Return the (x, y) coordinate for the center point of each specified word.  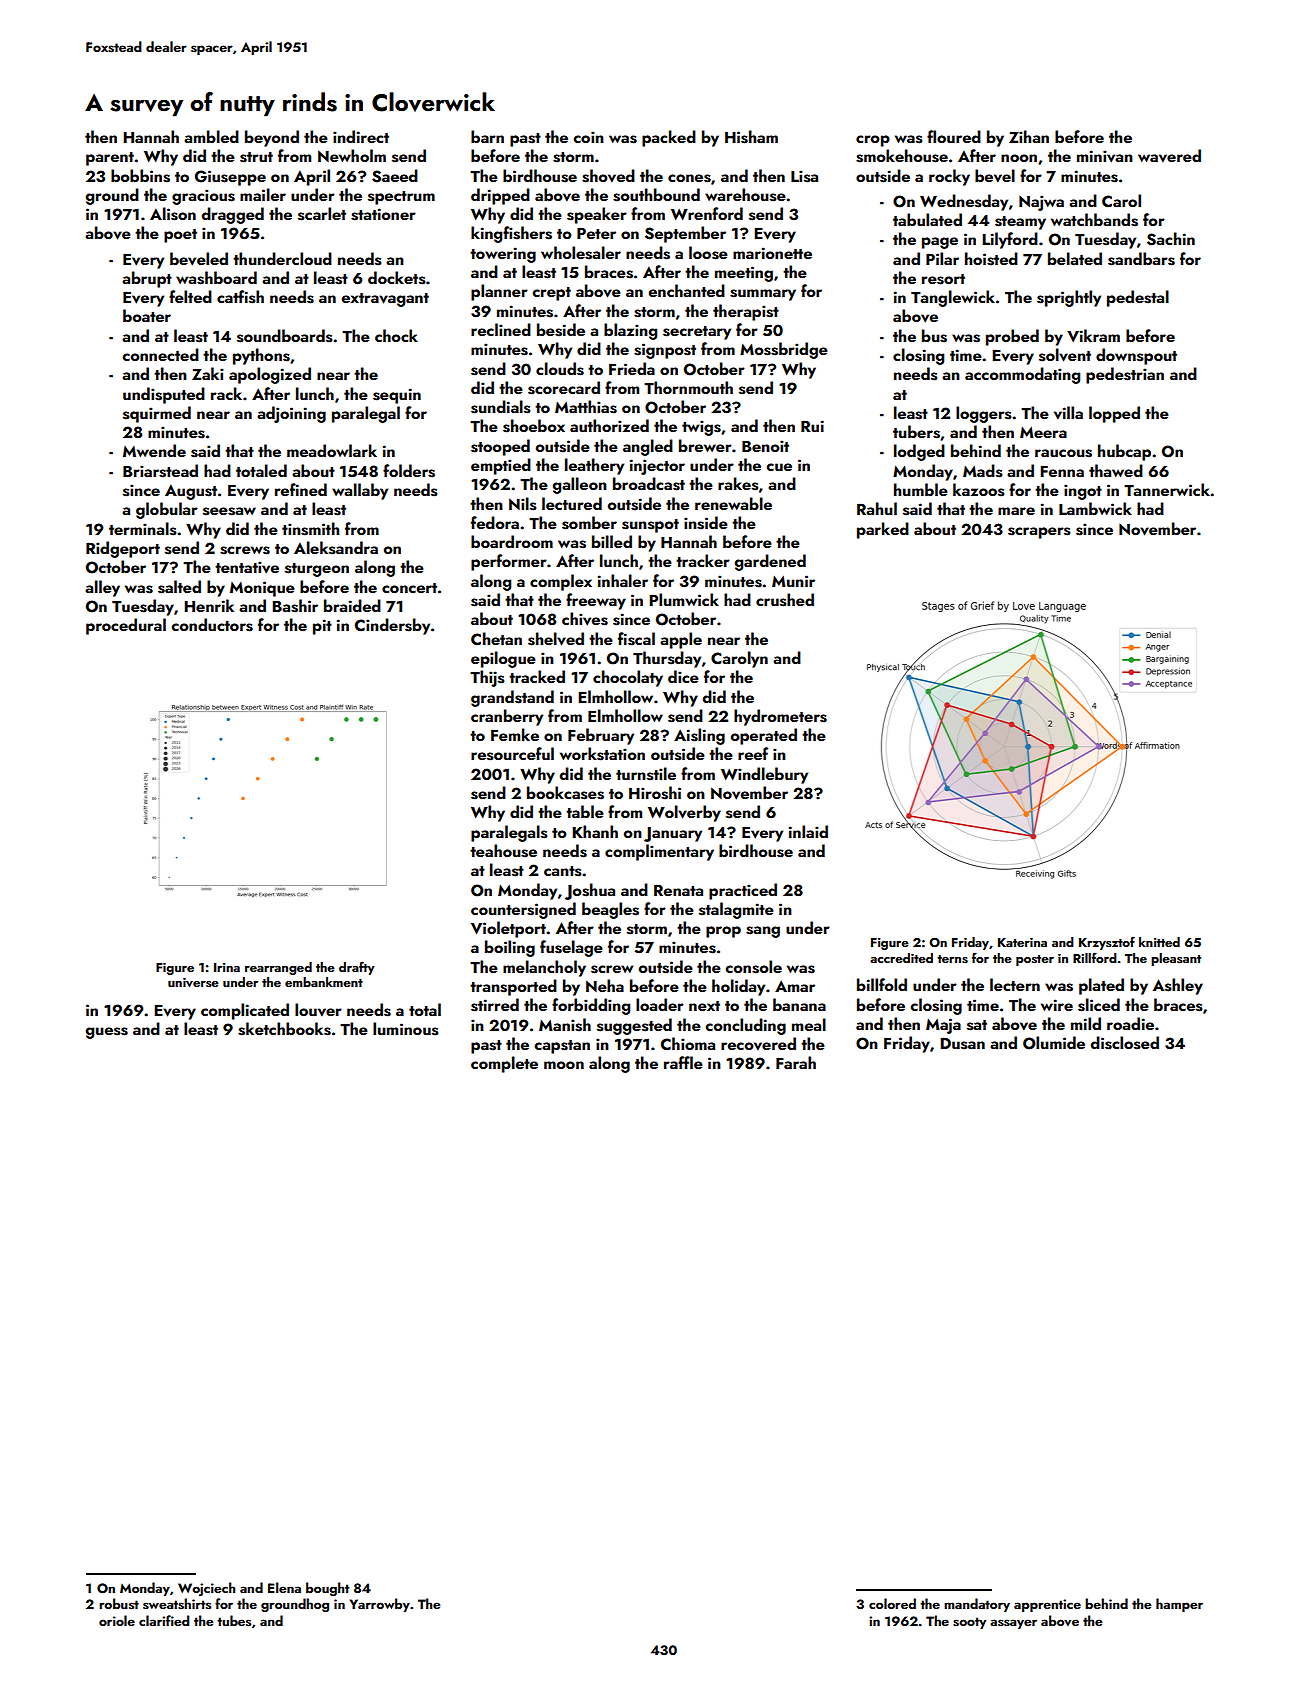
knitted (1159, 942)
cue (779, 467)
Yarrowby (379, 1605)
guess (107, 1033)
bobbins (140, 176)
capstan (562, 1047)
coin (588, 137)
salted (179, 587)
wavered (1169, 156)
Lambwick (1095, 508)
